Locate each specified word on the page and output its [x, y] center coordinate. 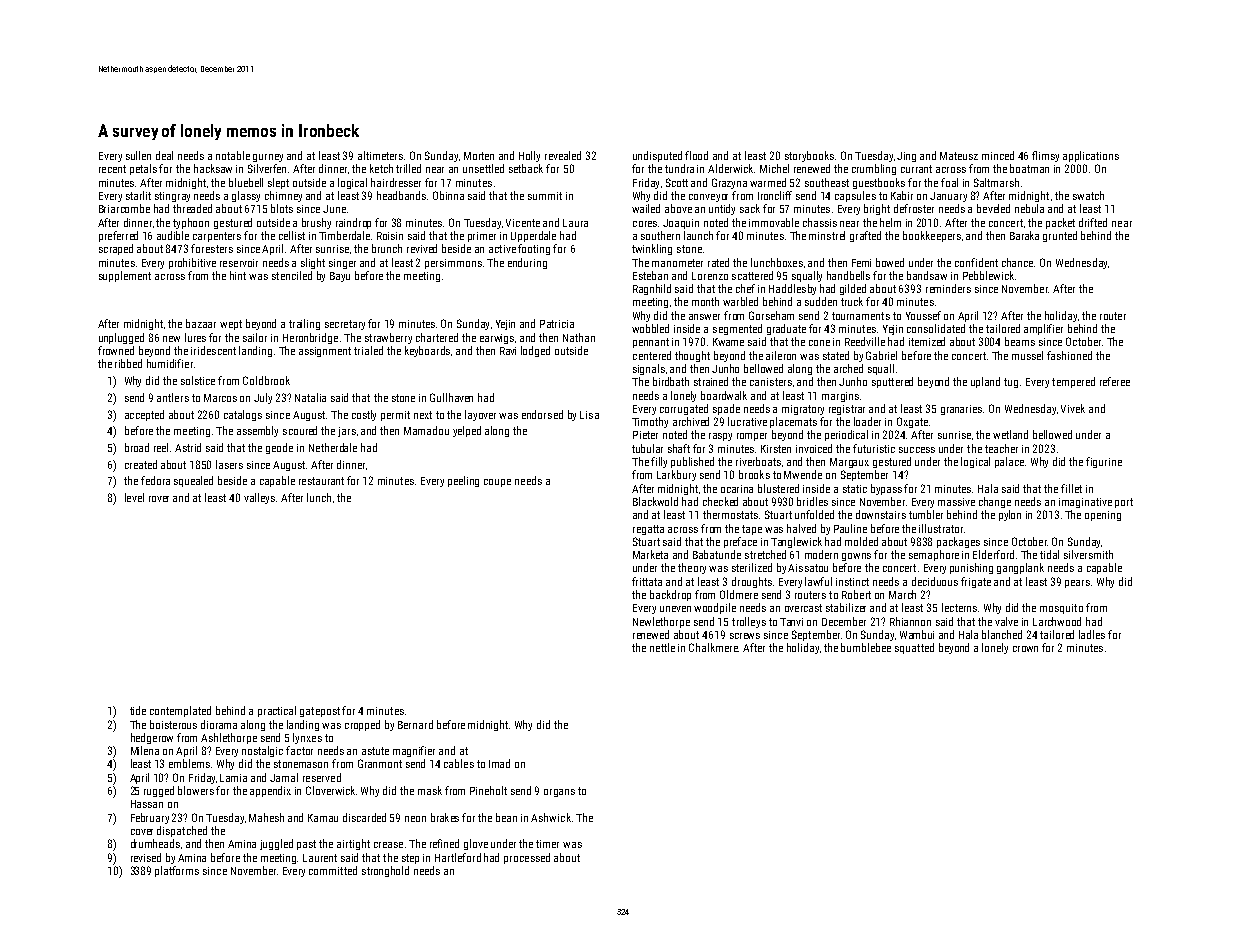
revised [146, 857]
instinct [852, 582]
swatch [1088, 195]
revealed [563, 155]
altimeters [380, 155]
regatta [648, 530]
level [134, 497]
